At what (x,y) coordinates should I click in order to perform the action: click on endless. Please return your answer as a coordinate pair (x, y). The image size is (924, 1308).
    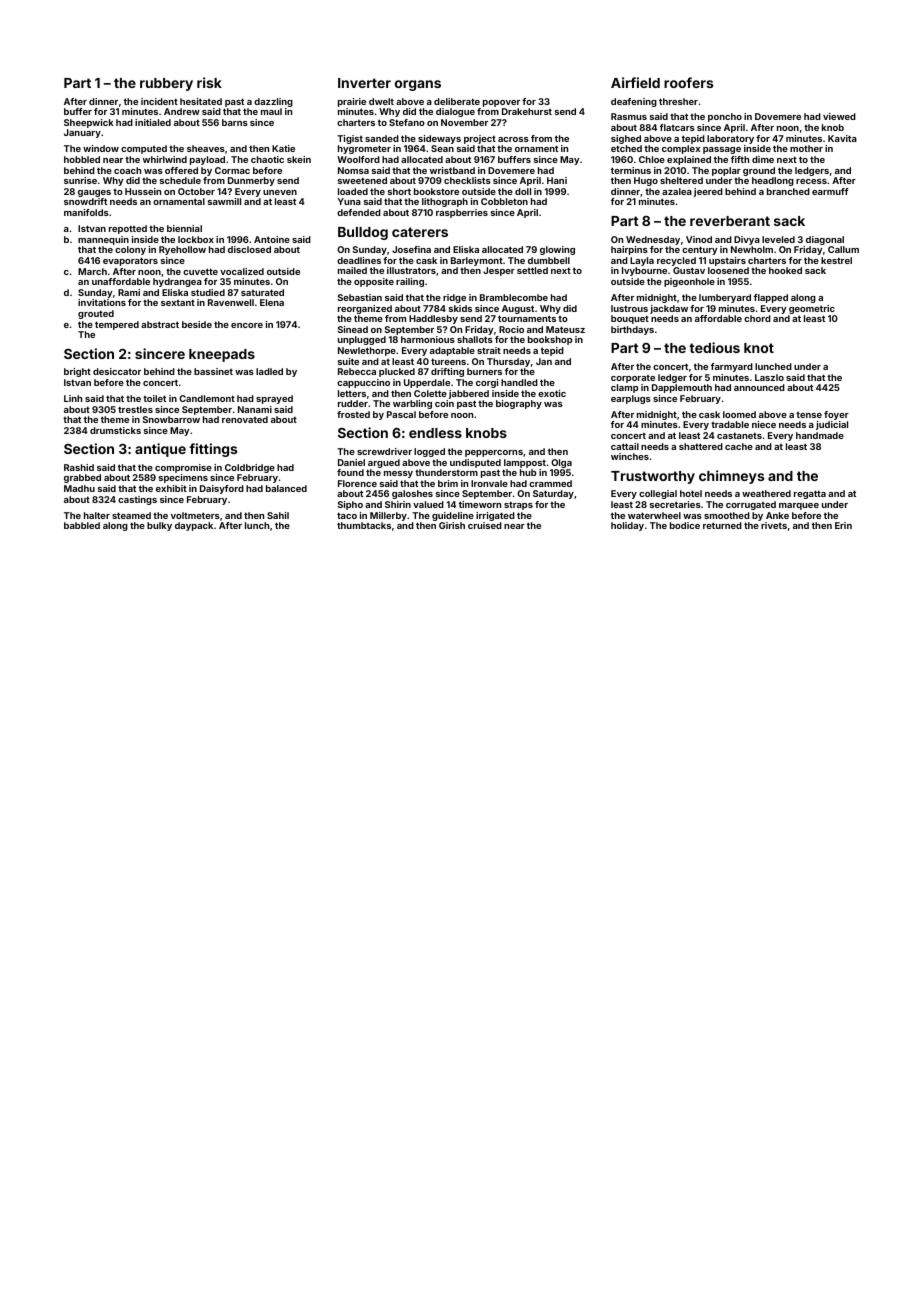
    Looking at the image, I should click on (435, 433).
